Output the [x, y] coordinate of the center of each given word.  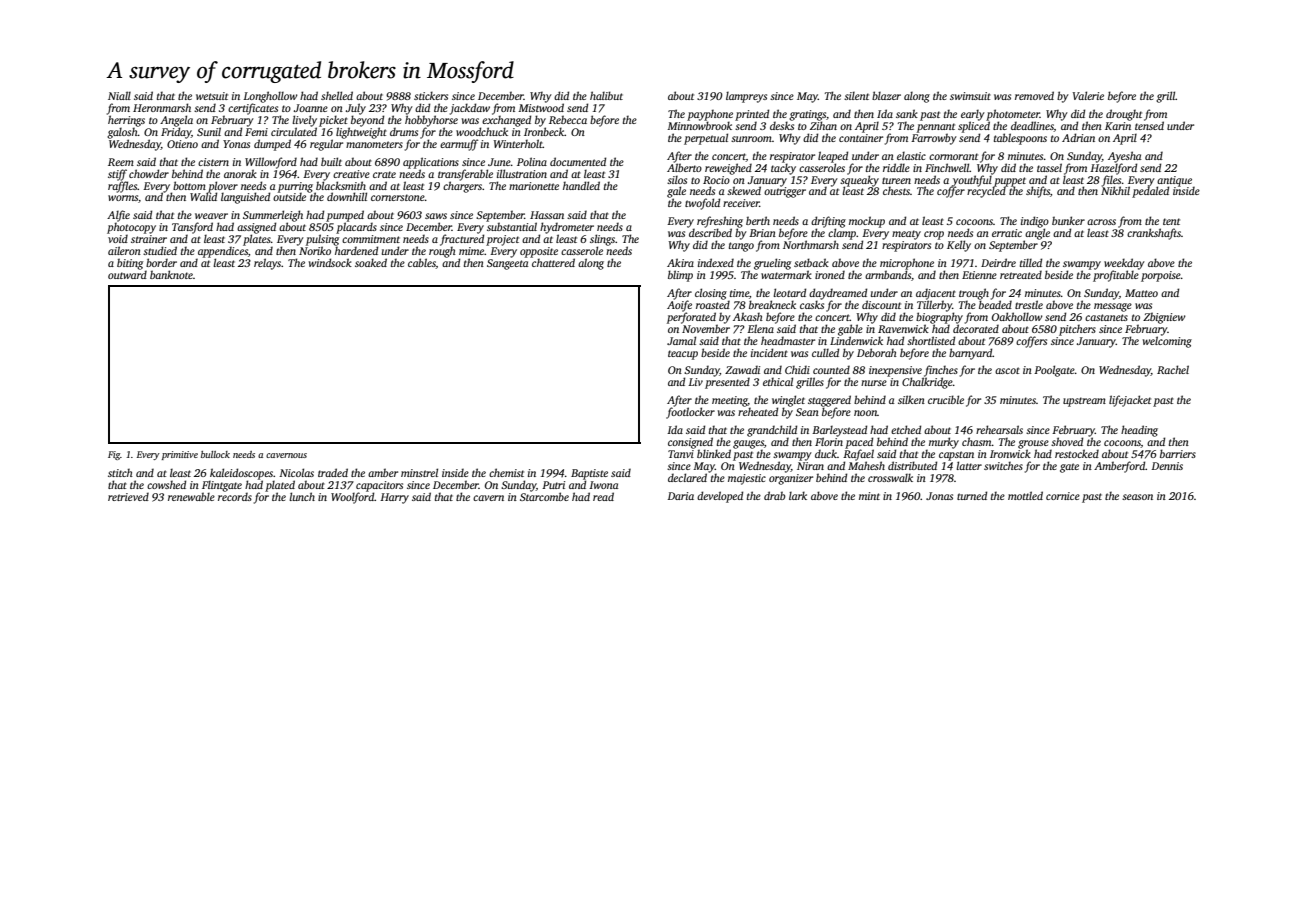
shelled [337, 95]
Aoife [679, 306]
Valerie [1088, 95]
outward [127, 274]
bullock [215, 454]
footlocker [690, 413]
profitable [1116, 276]
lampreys [746, 97]
